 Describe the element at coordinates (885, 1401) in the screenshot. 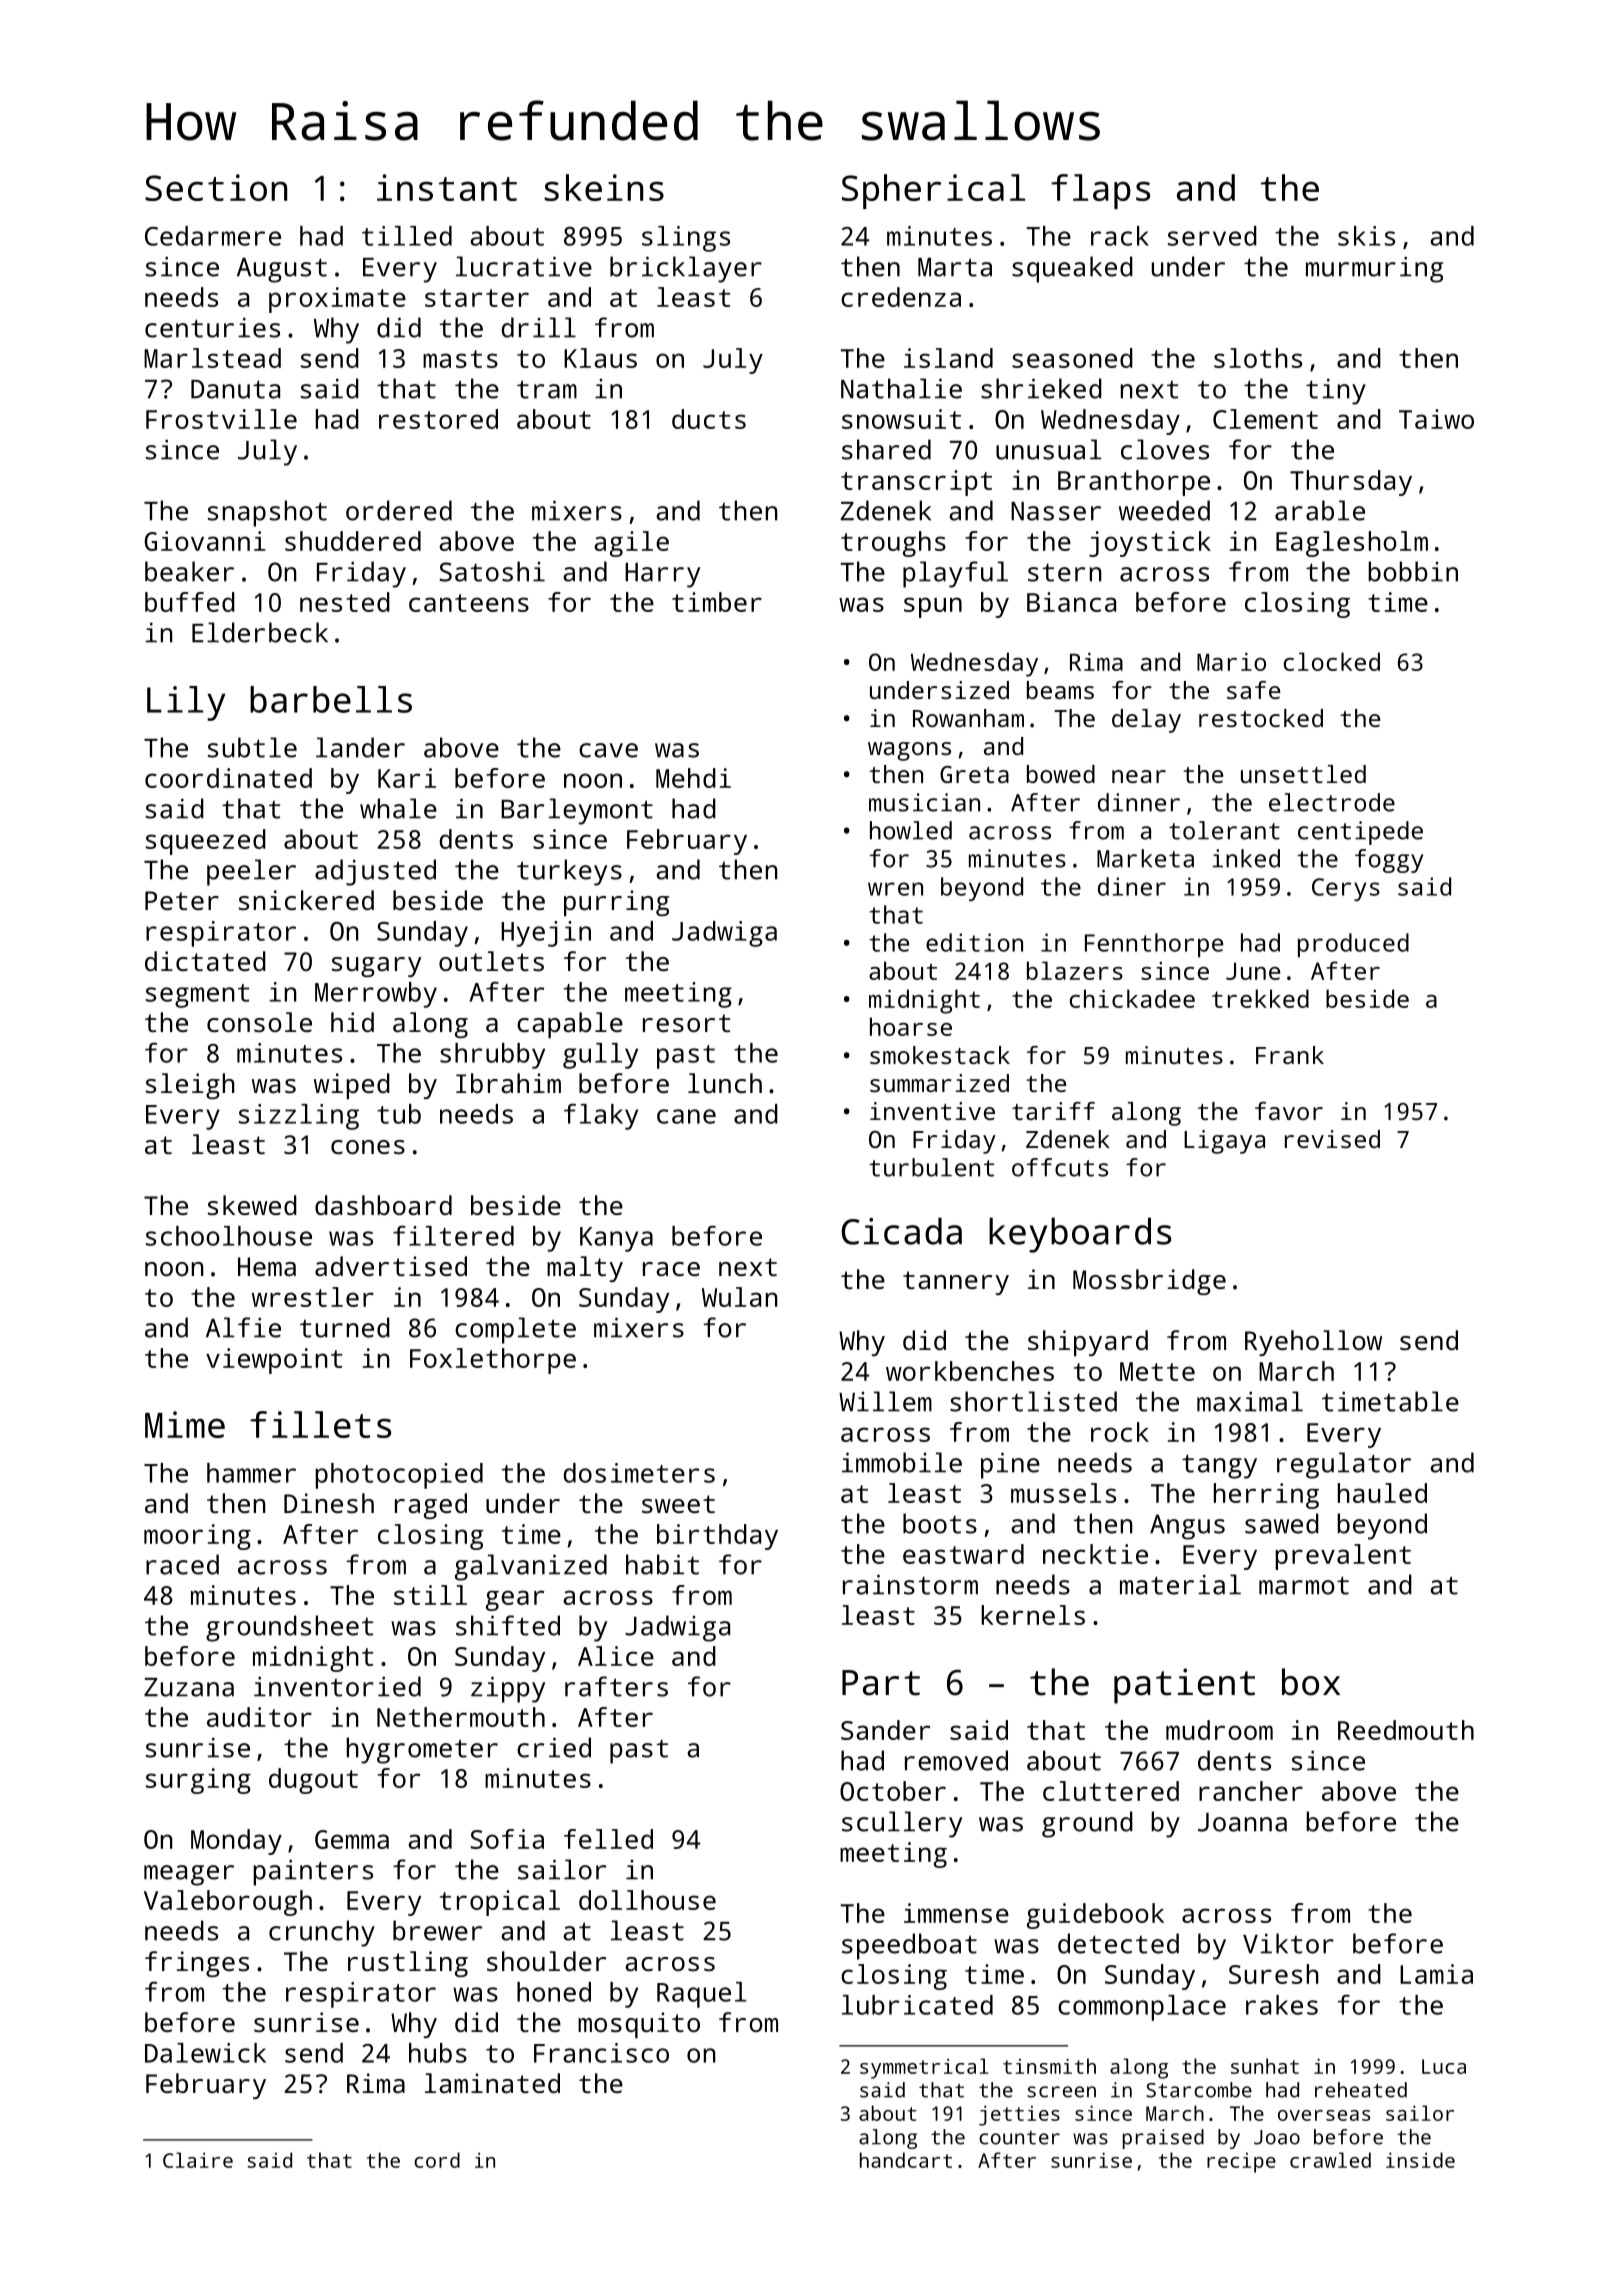

I see `Willem` at that location.
